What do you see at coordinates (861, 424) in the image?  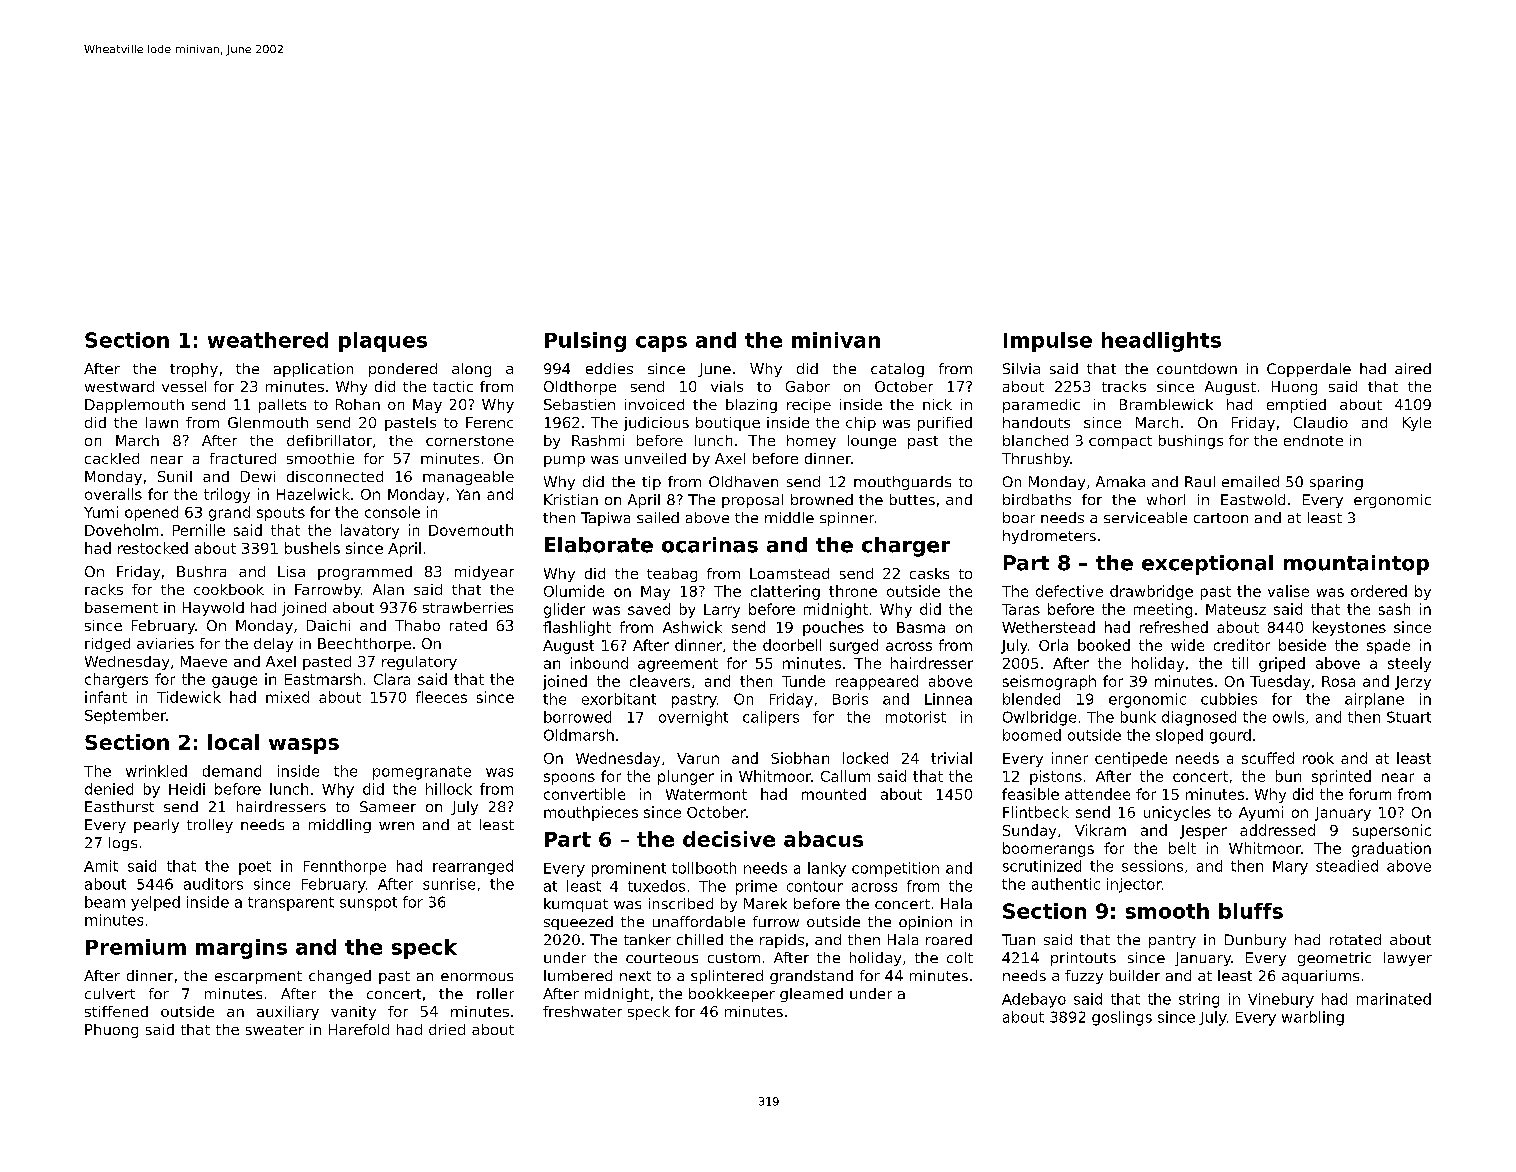 I see `chip` at bounding box center [861, 424].
